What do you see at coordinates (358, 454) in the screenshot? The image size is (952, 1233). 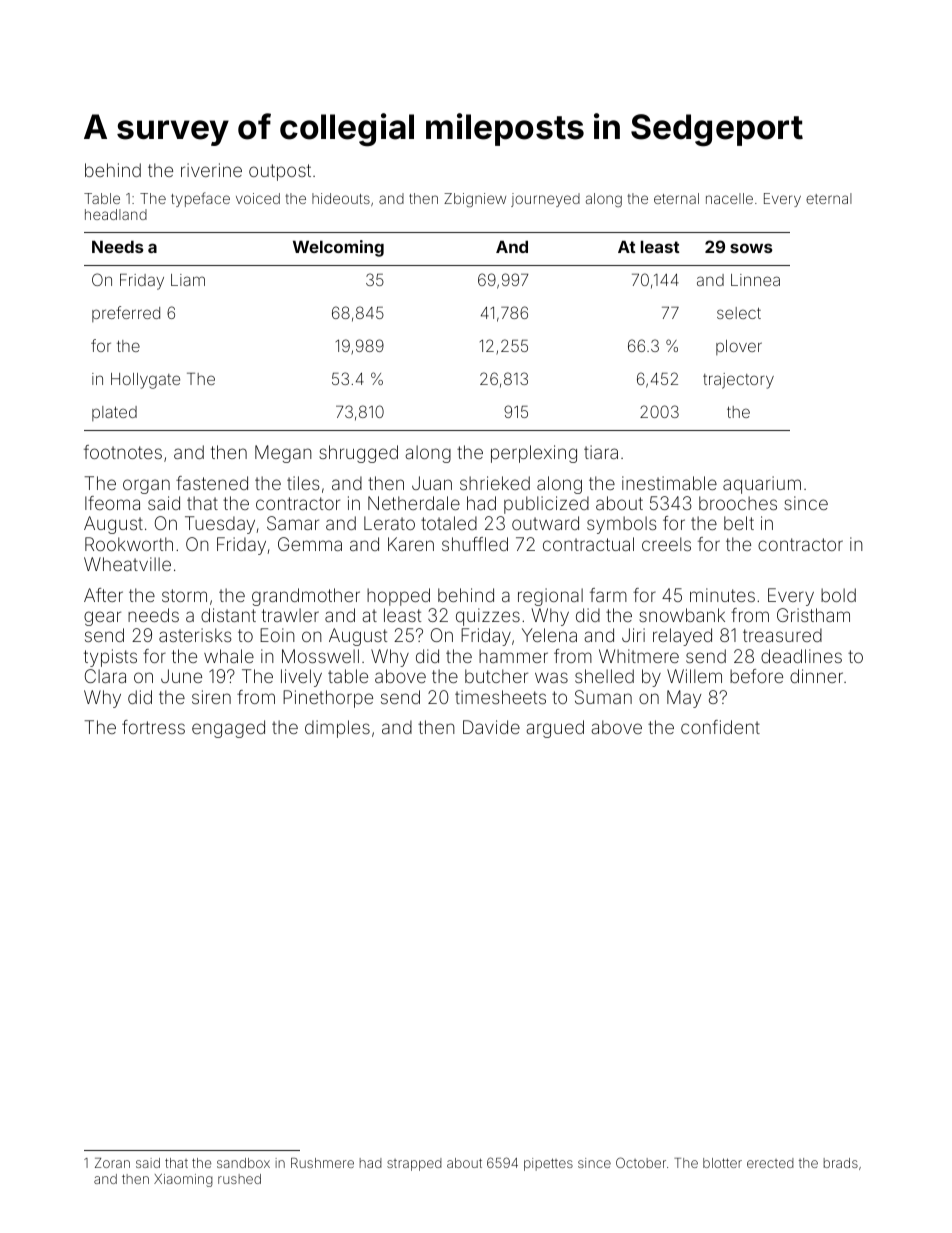 I see `shrugged` at bounding box center [358, 454].
